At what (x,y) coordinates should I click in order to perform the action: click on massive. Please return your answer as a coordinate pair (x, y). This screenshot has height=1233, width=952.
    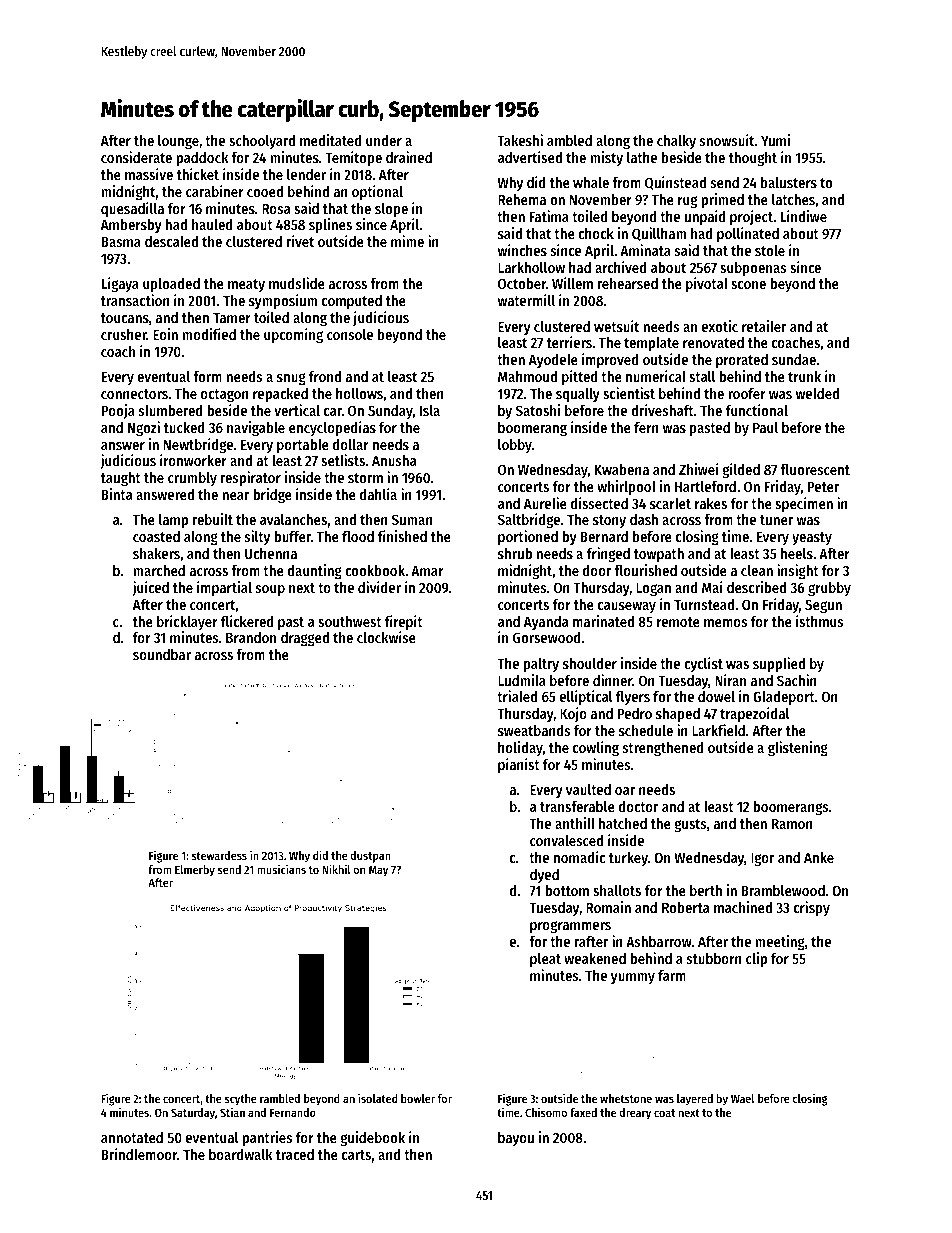
    Looking at the image, I should click on (149, 174).
